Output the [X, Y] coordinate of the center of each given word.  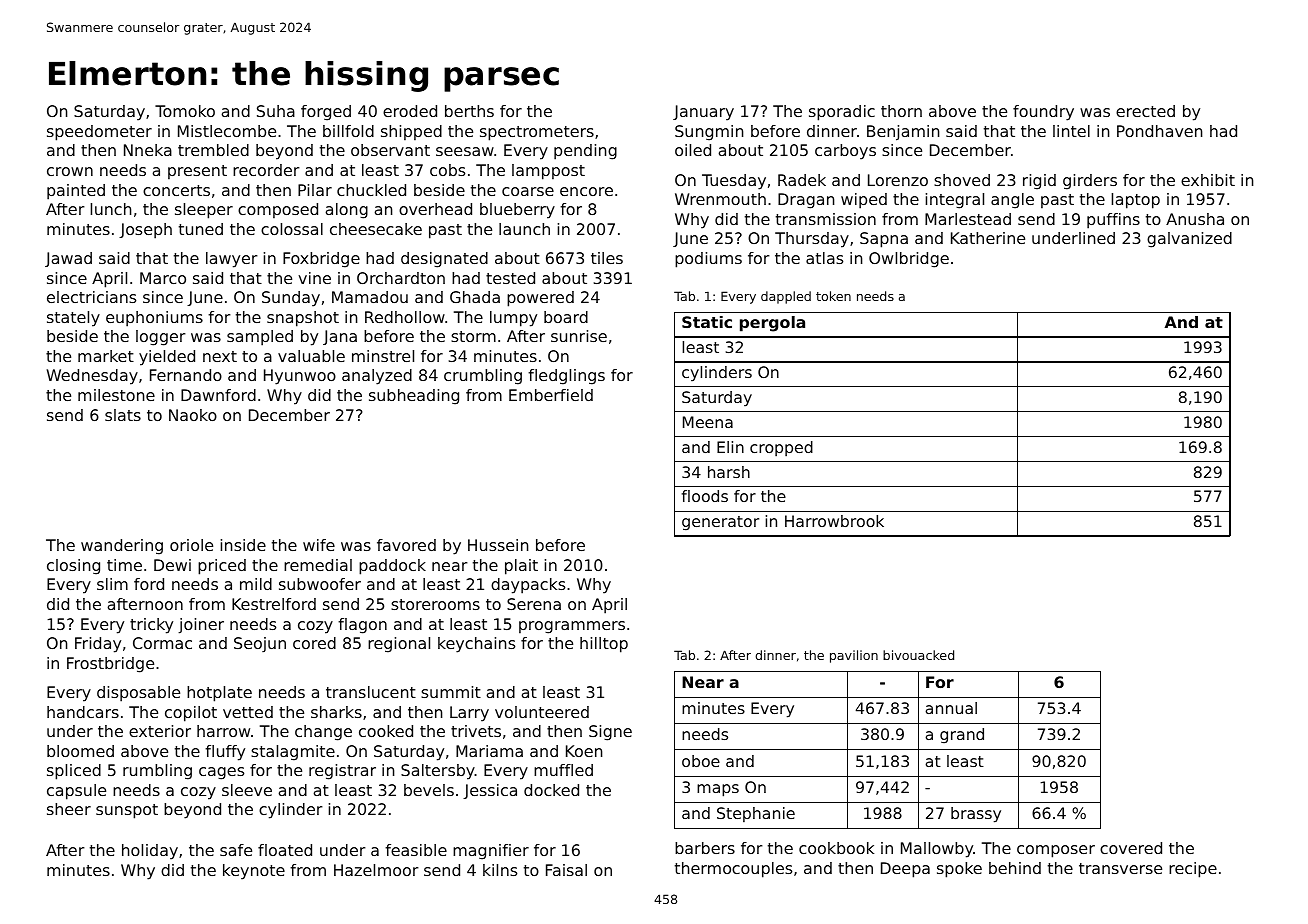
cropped [781, 448]
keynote [254, 872]
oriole [191, 545]
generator [720, 523]
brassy [976, 815]
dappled [786, 297]
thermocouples [733, 870]
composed [278, 210]
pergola [772, 324]
